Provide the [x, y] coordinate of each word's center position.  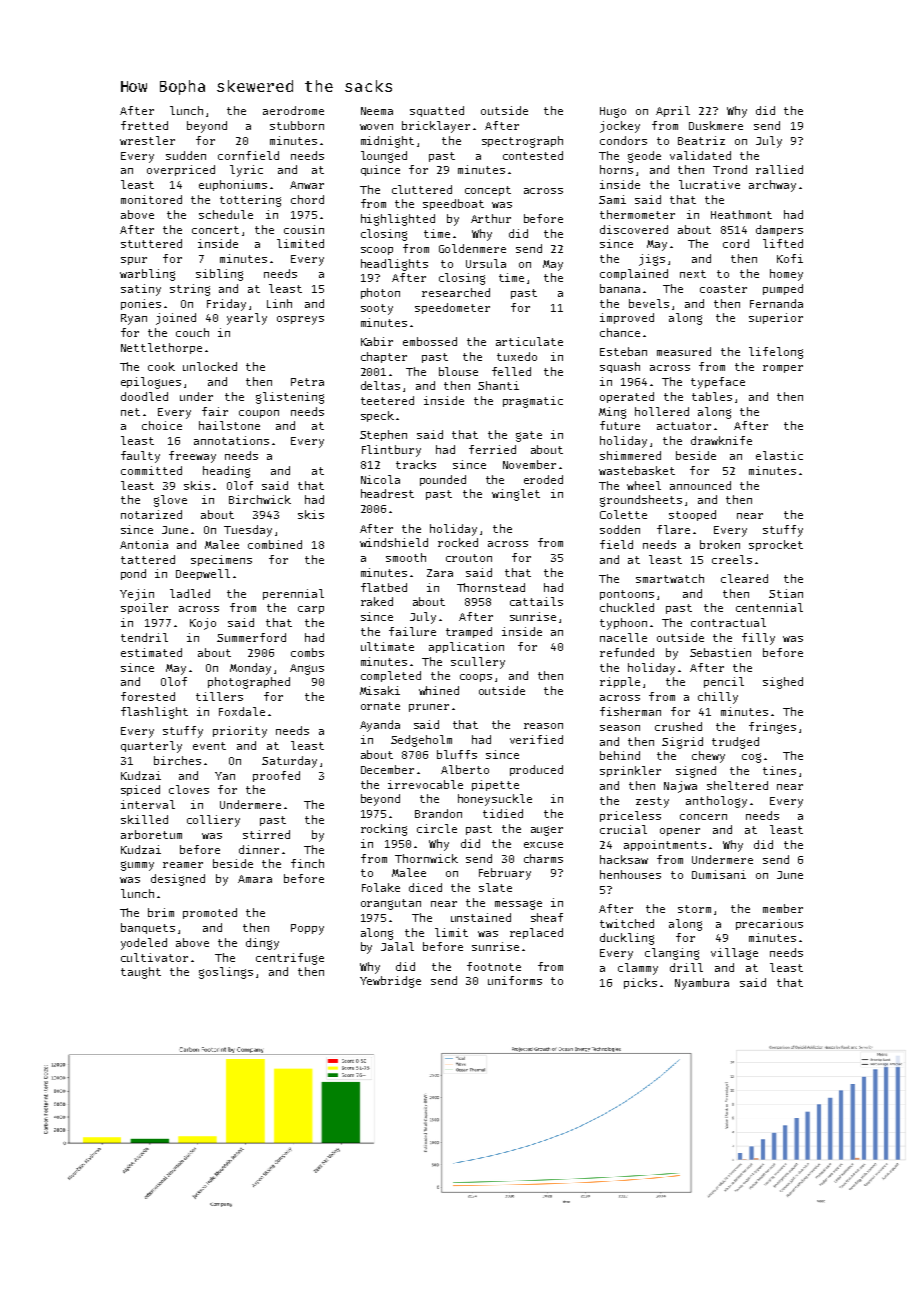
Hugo [613, 112]
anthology [716, 802]
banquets [148, 928]
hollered [662, 411]
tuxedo [517, 356]
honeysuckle [495, 800]
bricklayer [436, 127]
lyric [246, 171]
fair [215, 411]
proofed [276, 776]
